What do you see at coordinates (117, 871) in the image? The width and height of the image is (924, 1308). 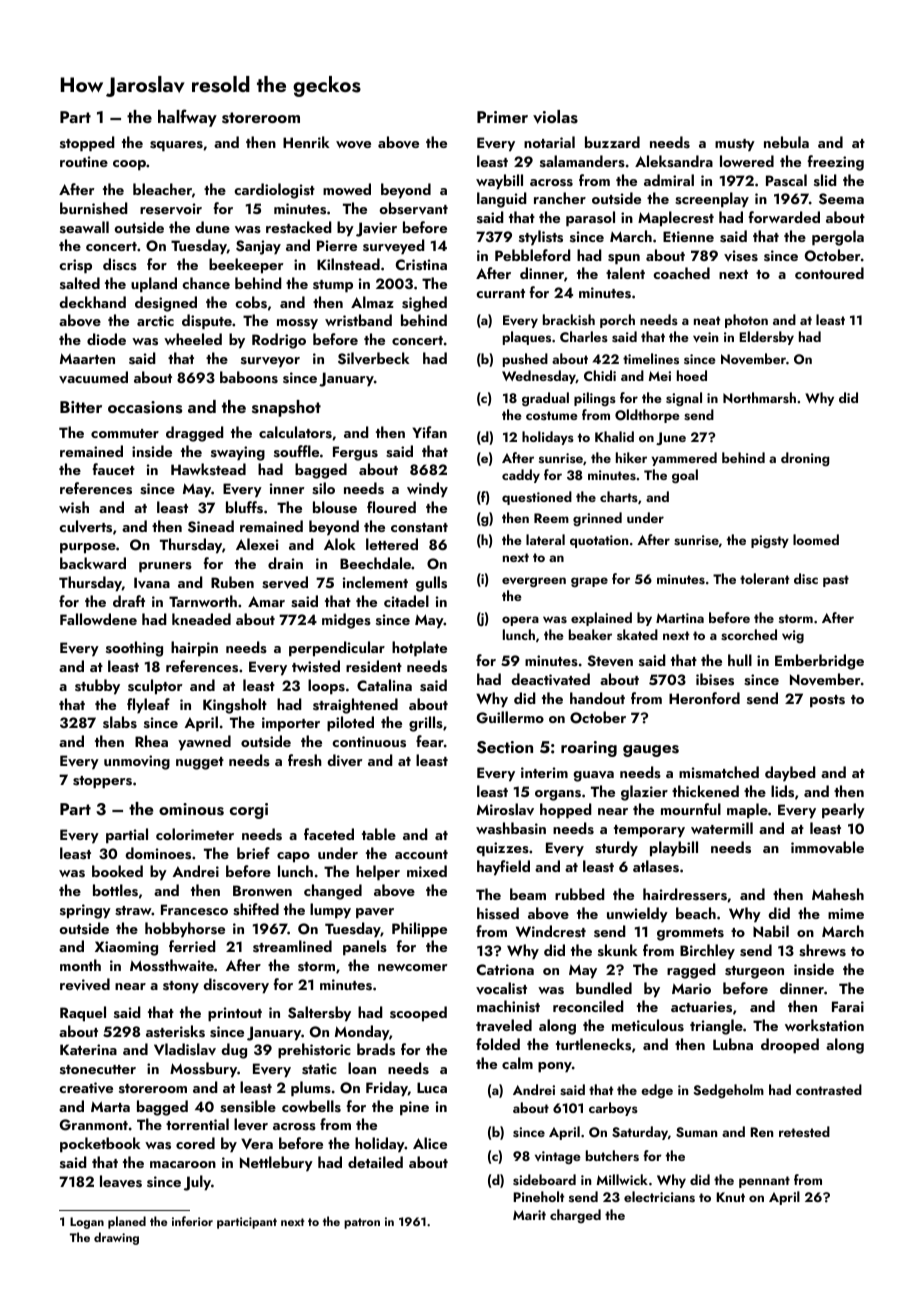 I see `booked` at bounding box center [117, 871].
